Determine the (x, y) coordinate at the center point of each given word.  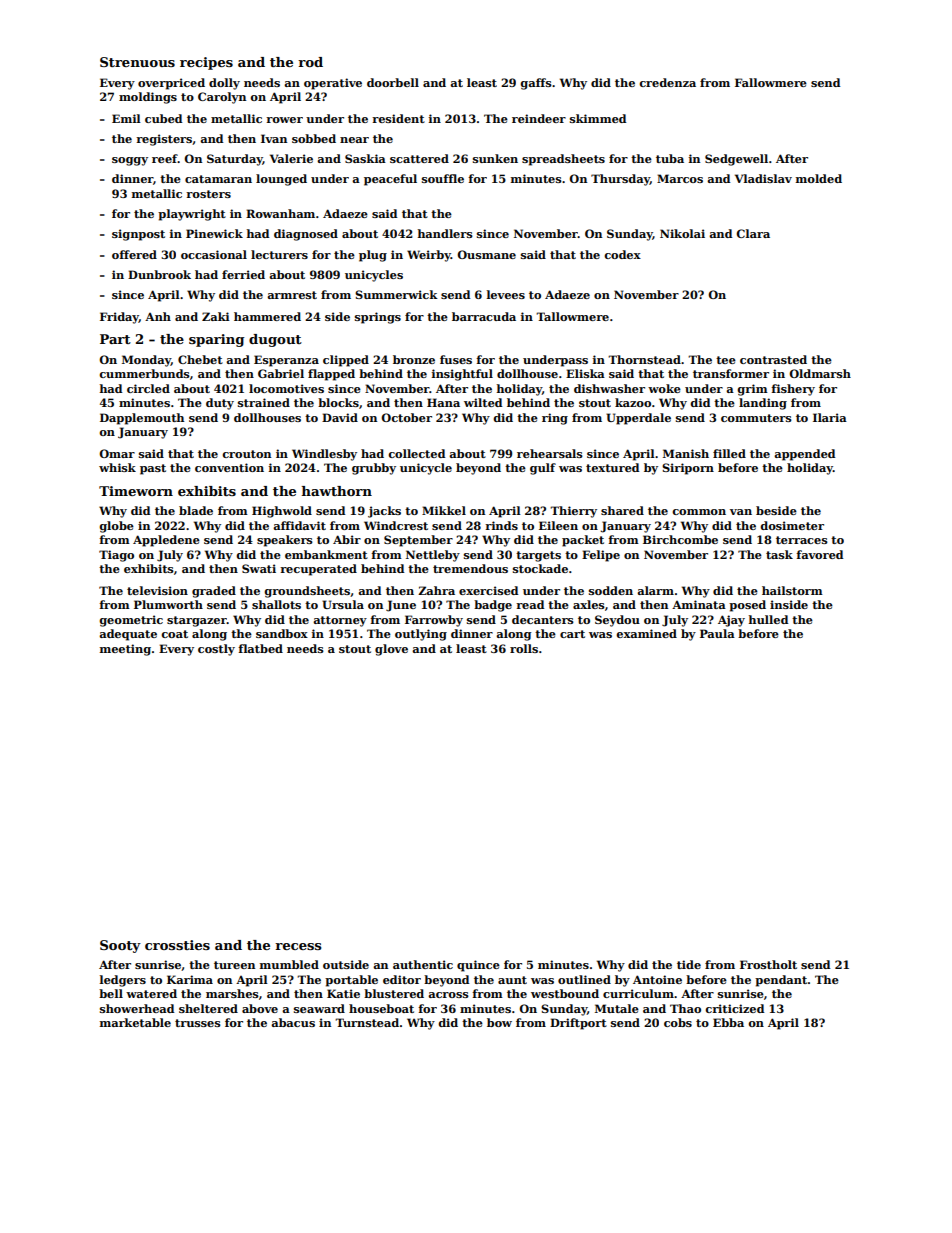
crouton (246, 454)
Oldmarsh (820, 373)
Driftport (578, 1024)
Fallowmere (771, 82)
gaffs (536, 84)
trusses (198, 1023)
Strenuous (137, 62)
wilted (483, 402)
